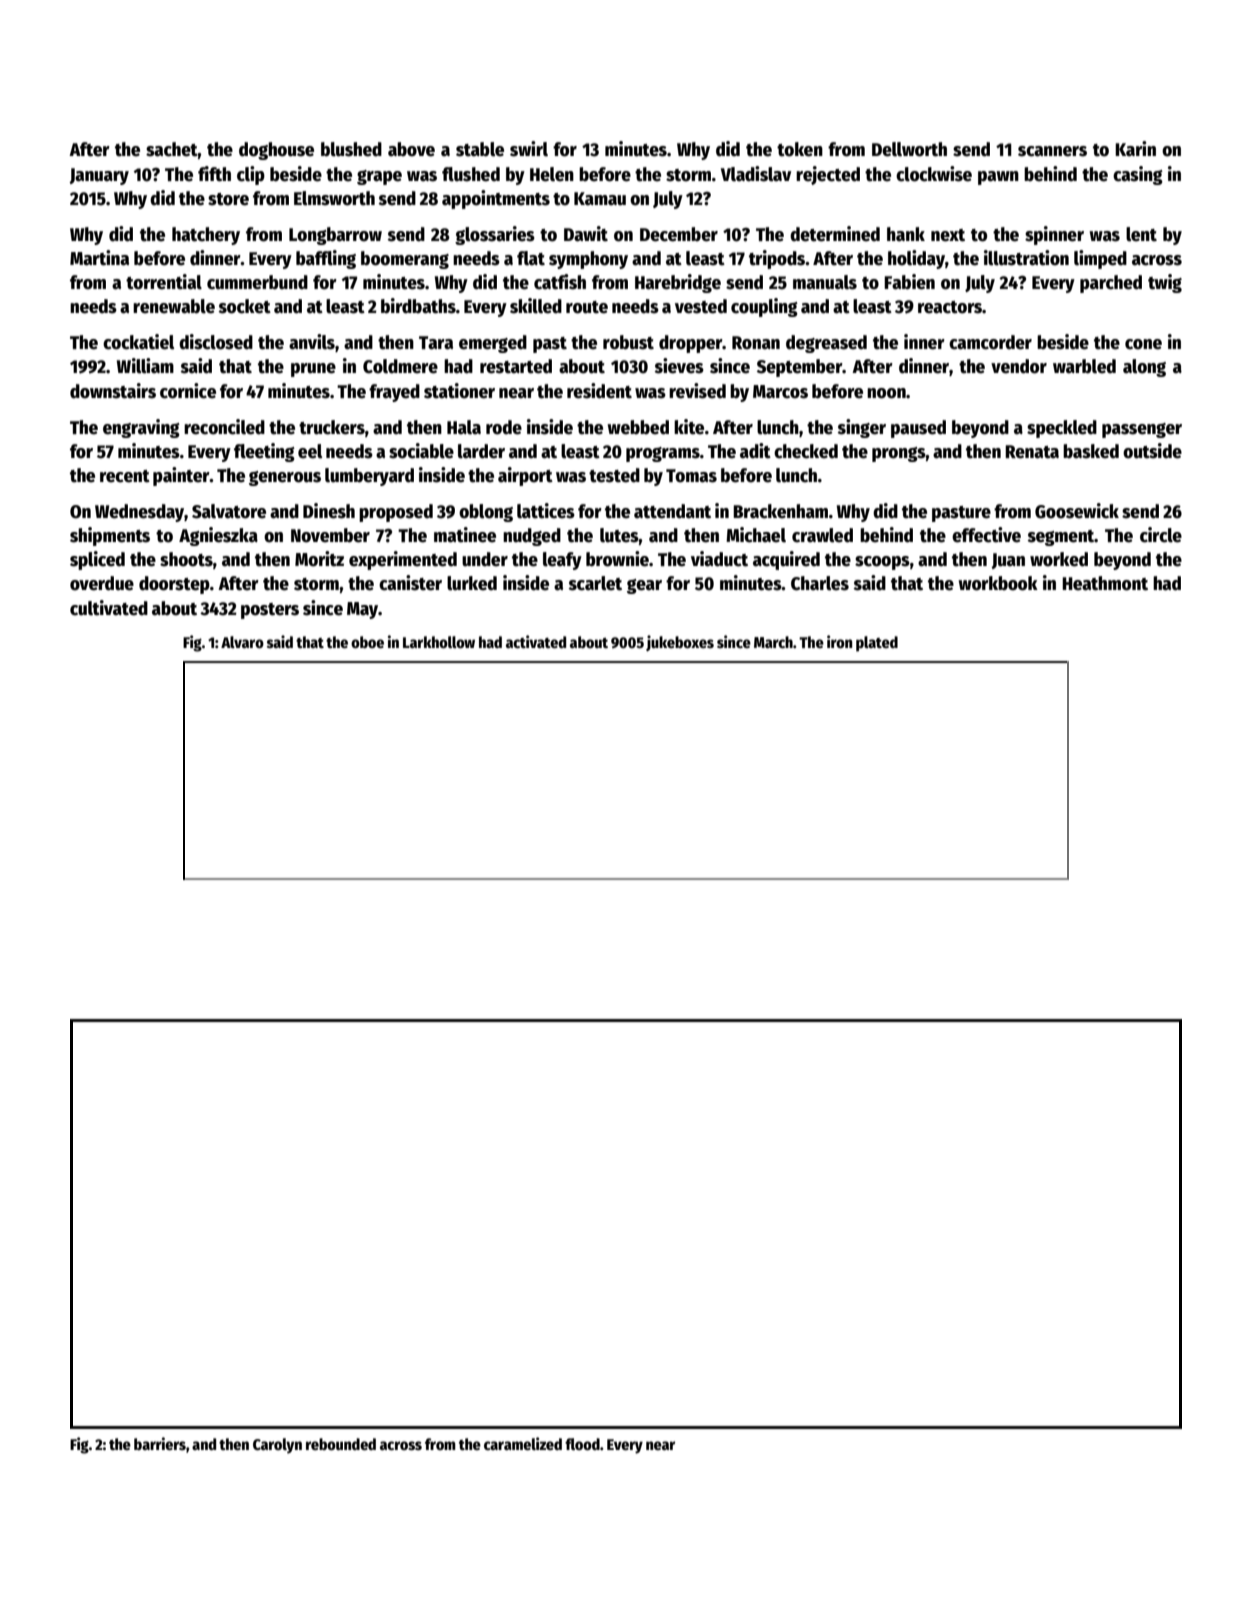 The image size is (1252, 1620). What do you see at coordinates (595, 583) in the image?
I see `scarlet` at bounding box center [595, 583].
